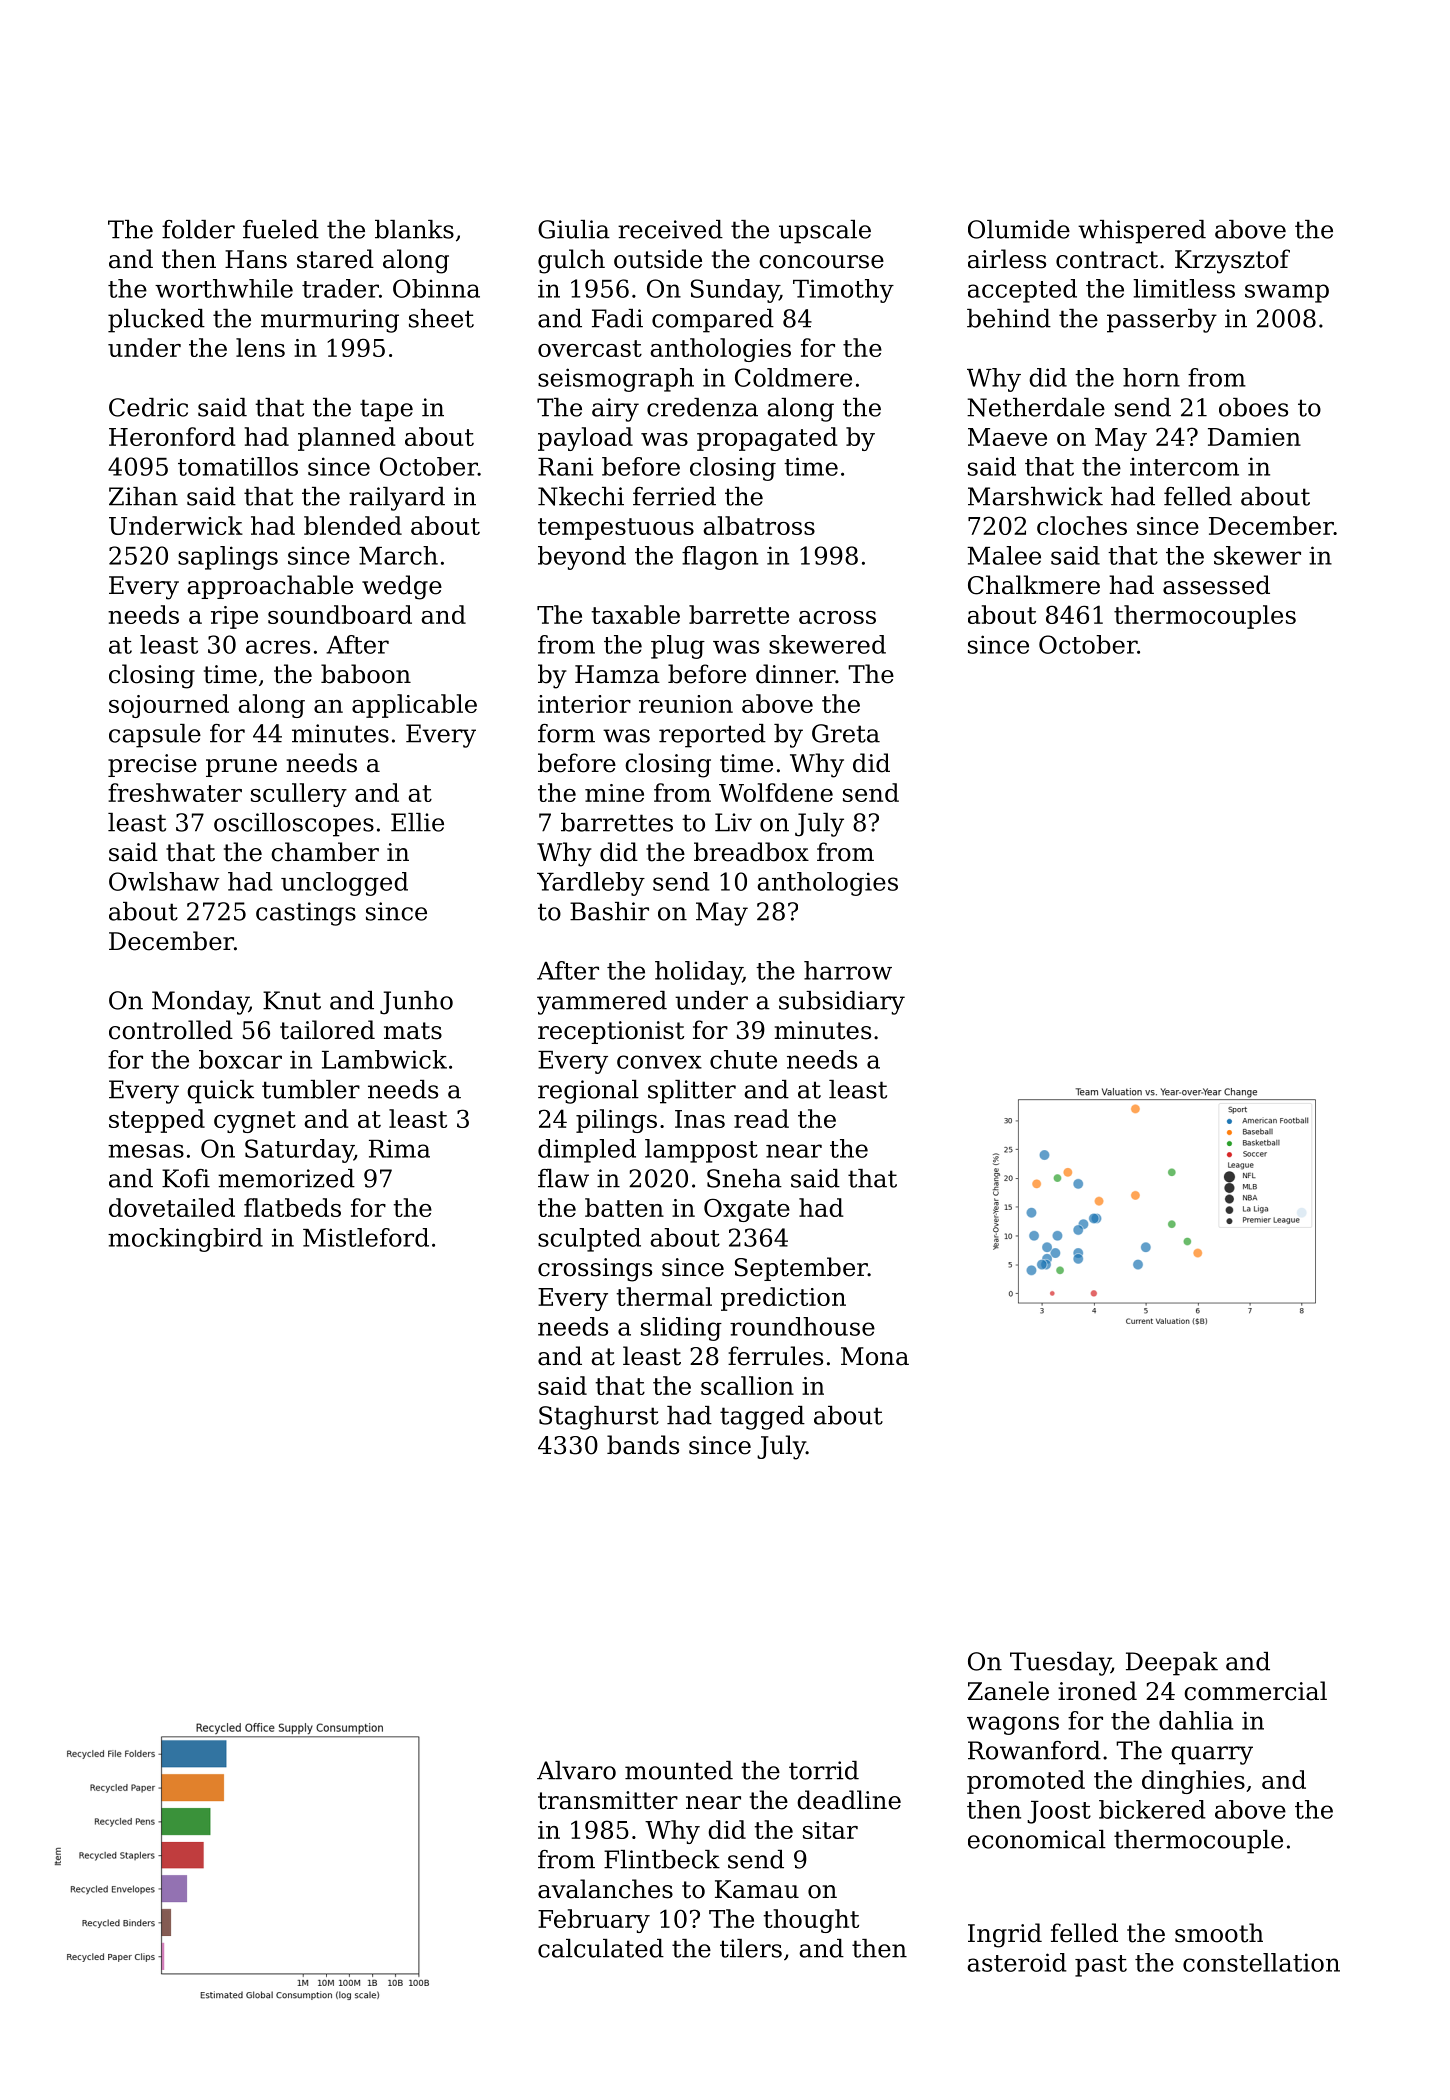  Describe the element at coordinates (172, 436) in the screenshot. I see `Heronford` at that location.
